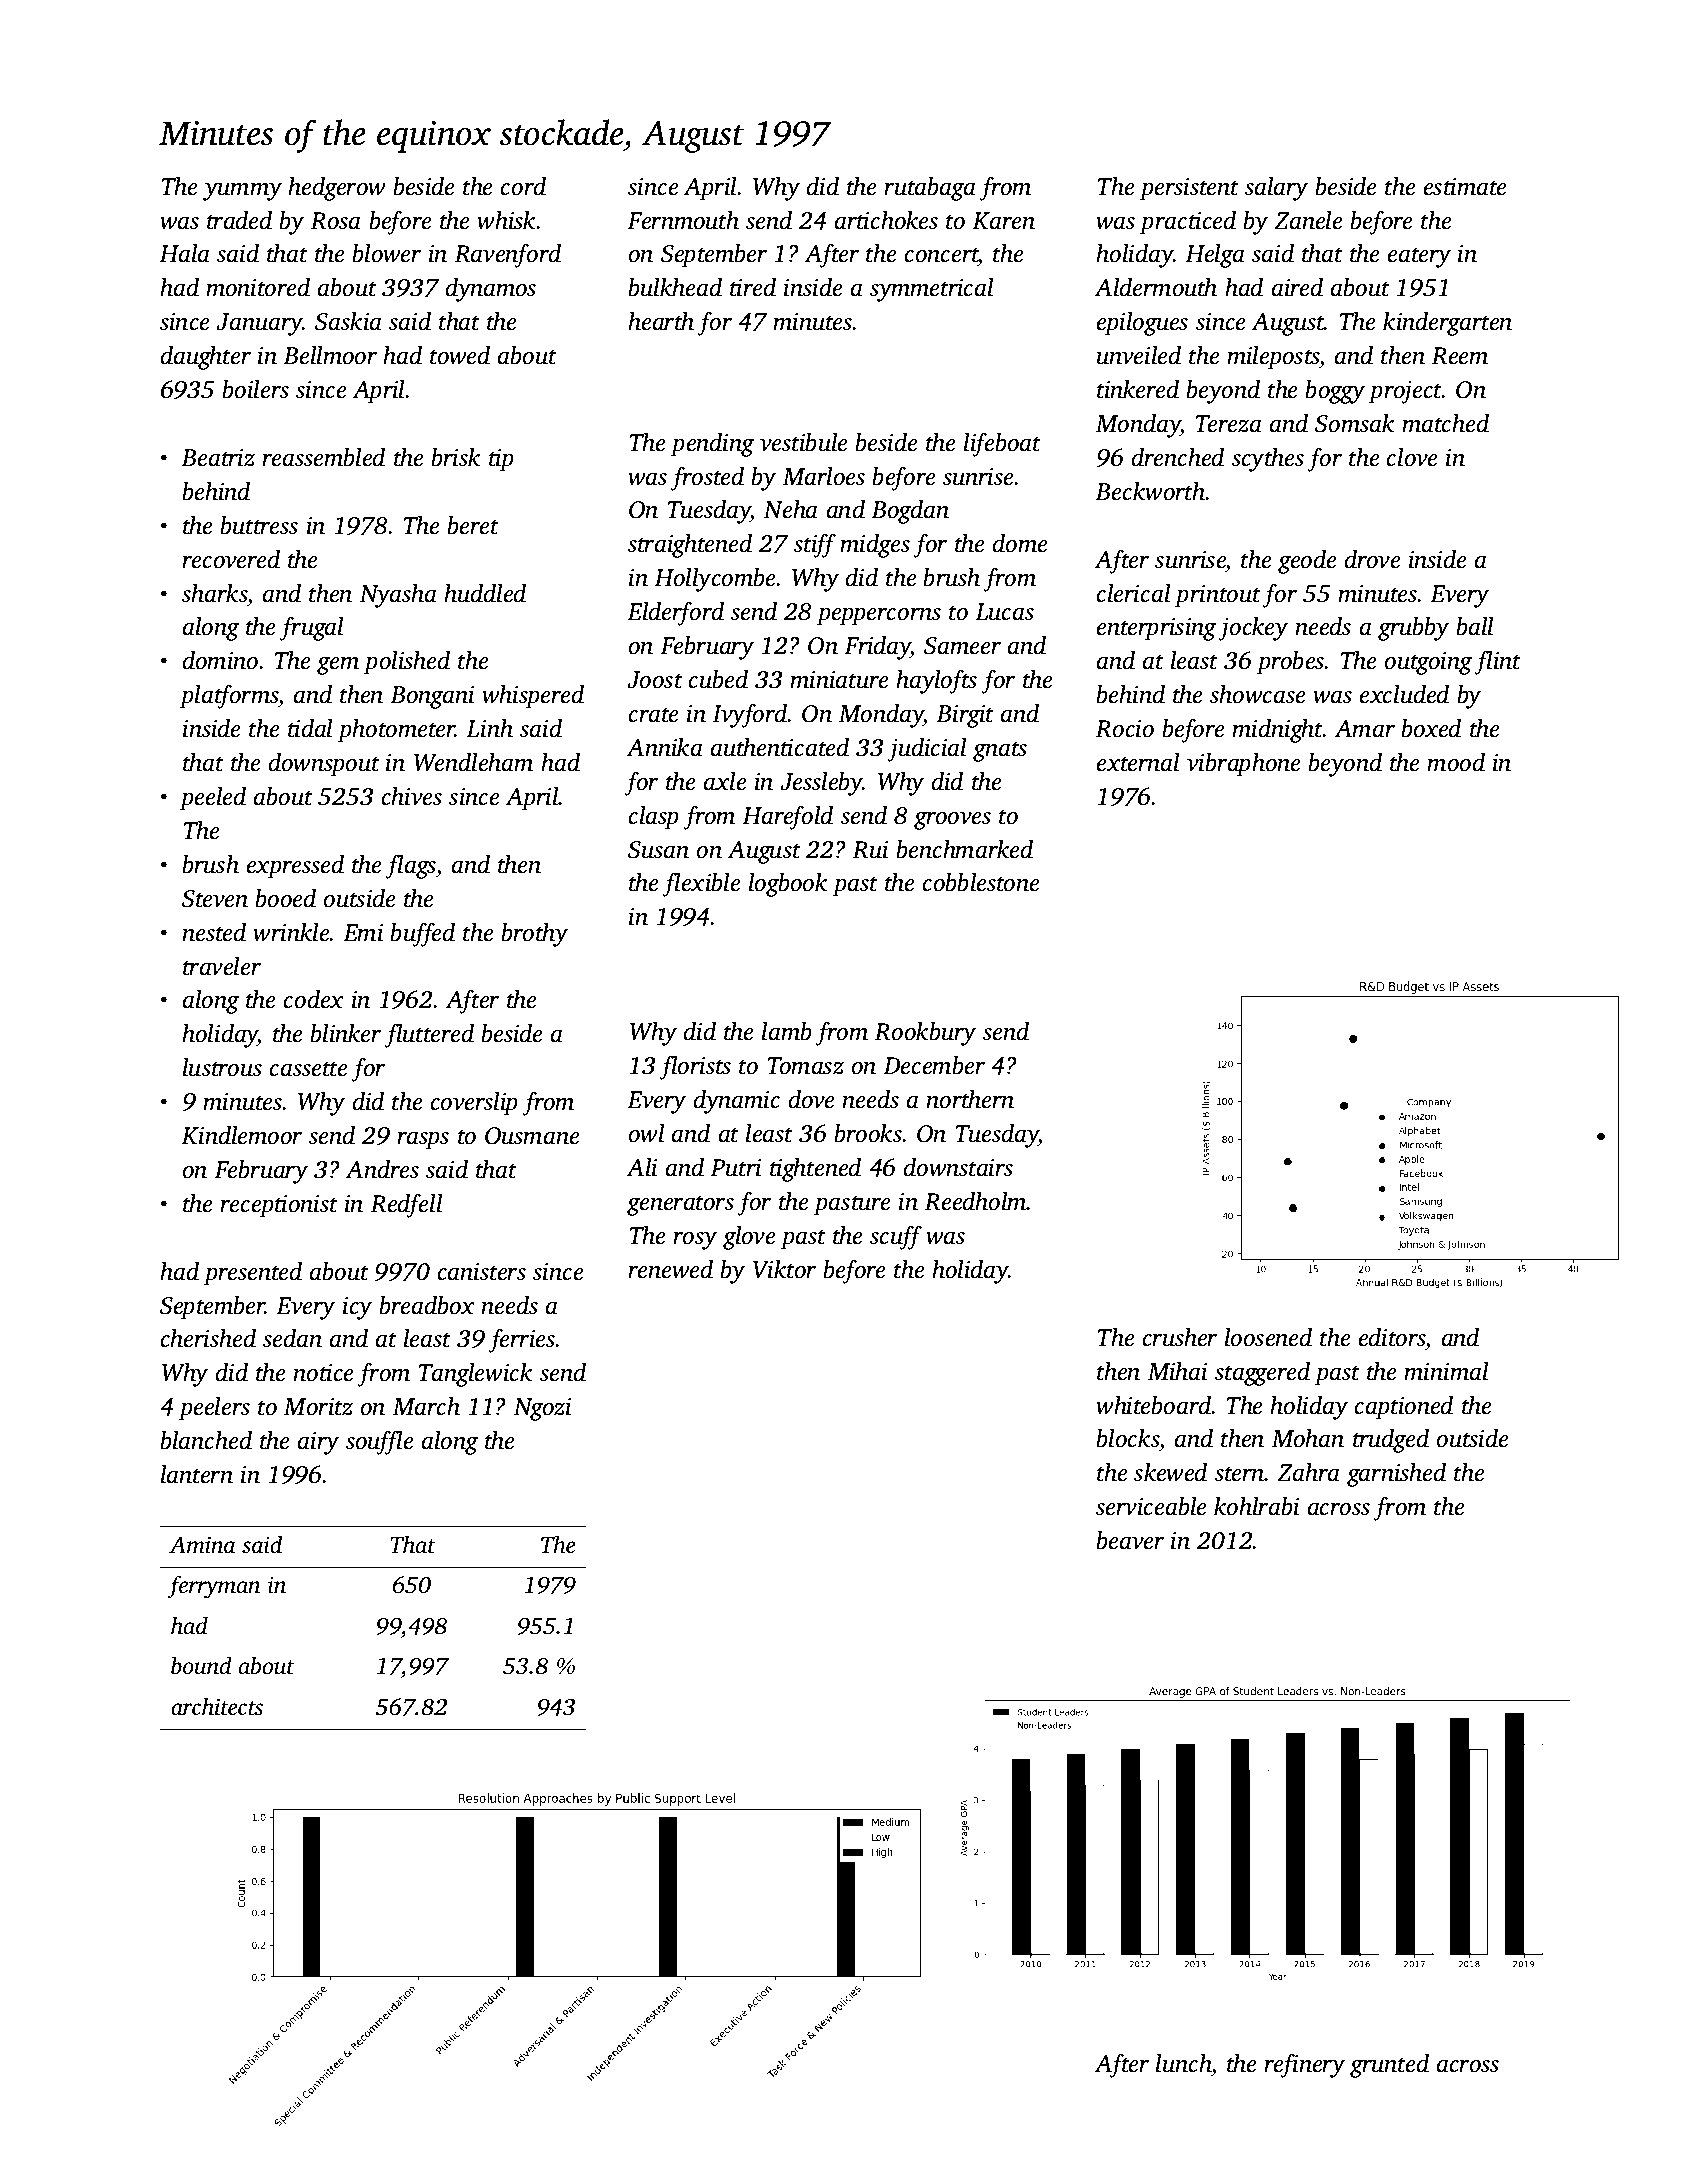  Describe the element at coordinates (1354, 423) in the screenshot. I see `Somsak` at that location.
